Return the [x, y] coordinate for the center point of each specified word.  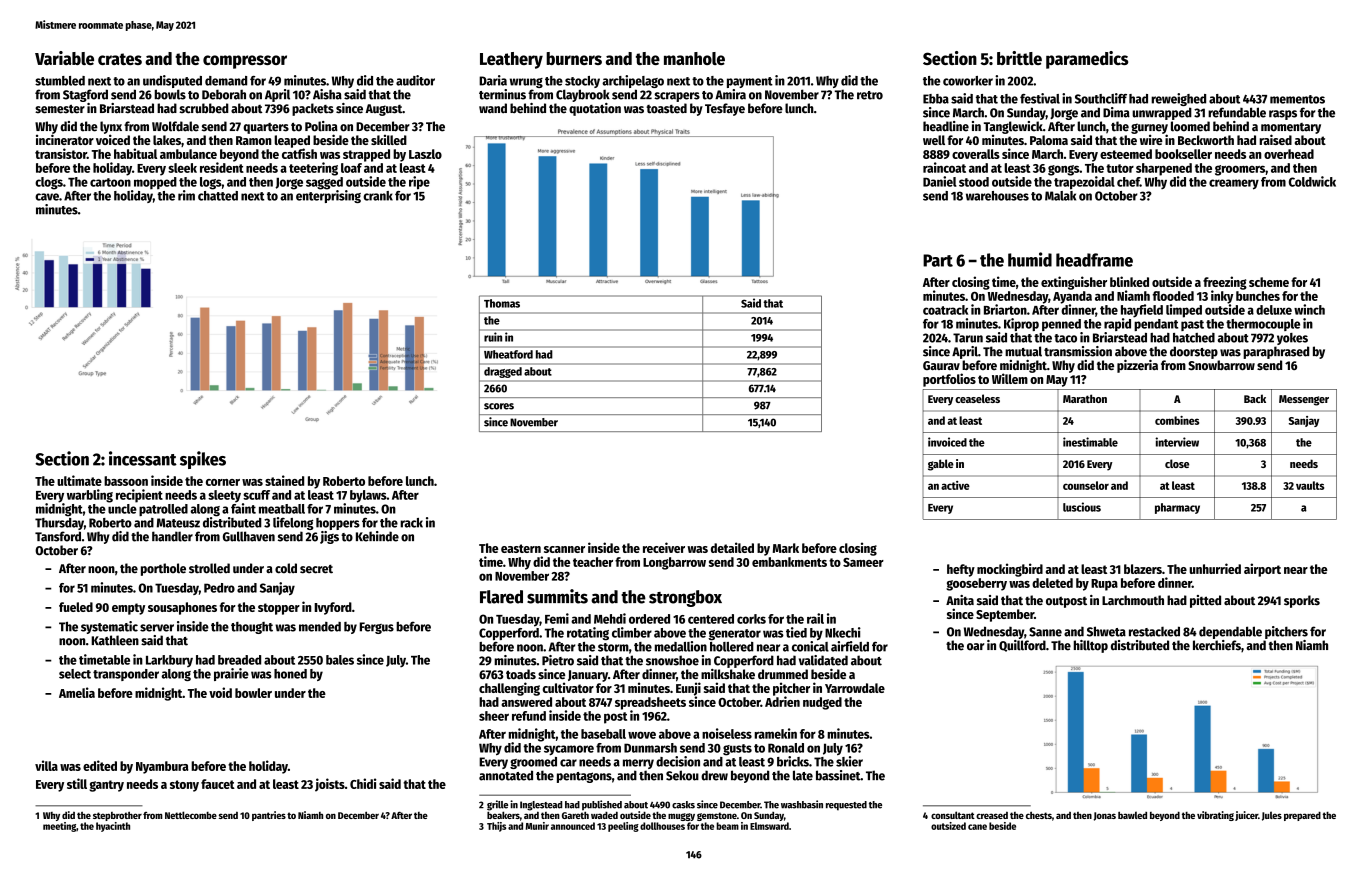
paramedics [1087, 60]
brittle [1019, 58]
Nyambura [162, 767]
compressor [245, 62]
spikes [203, 460]
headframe [1094, 260]
